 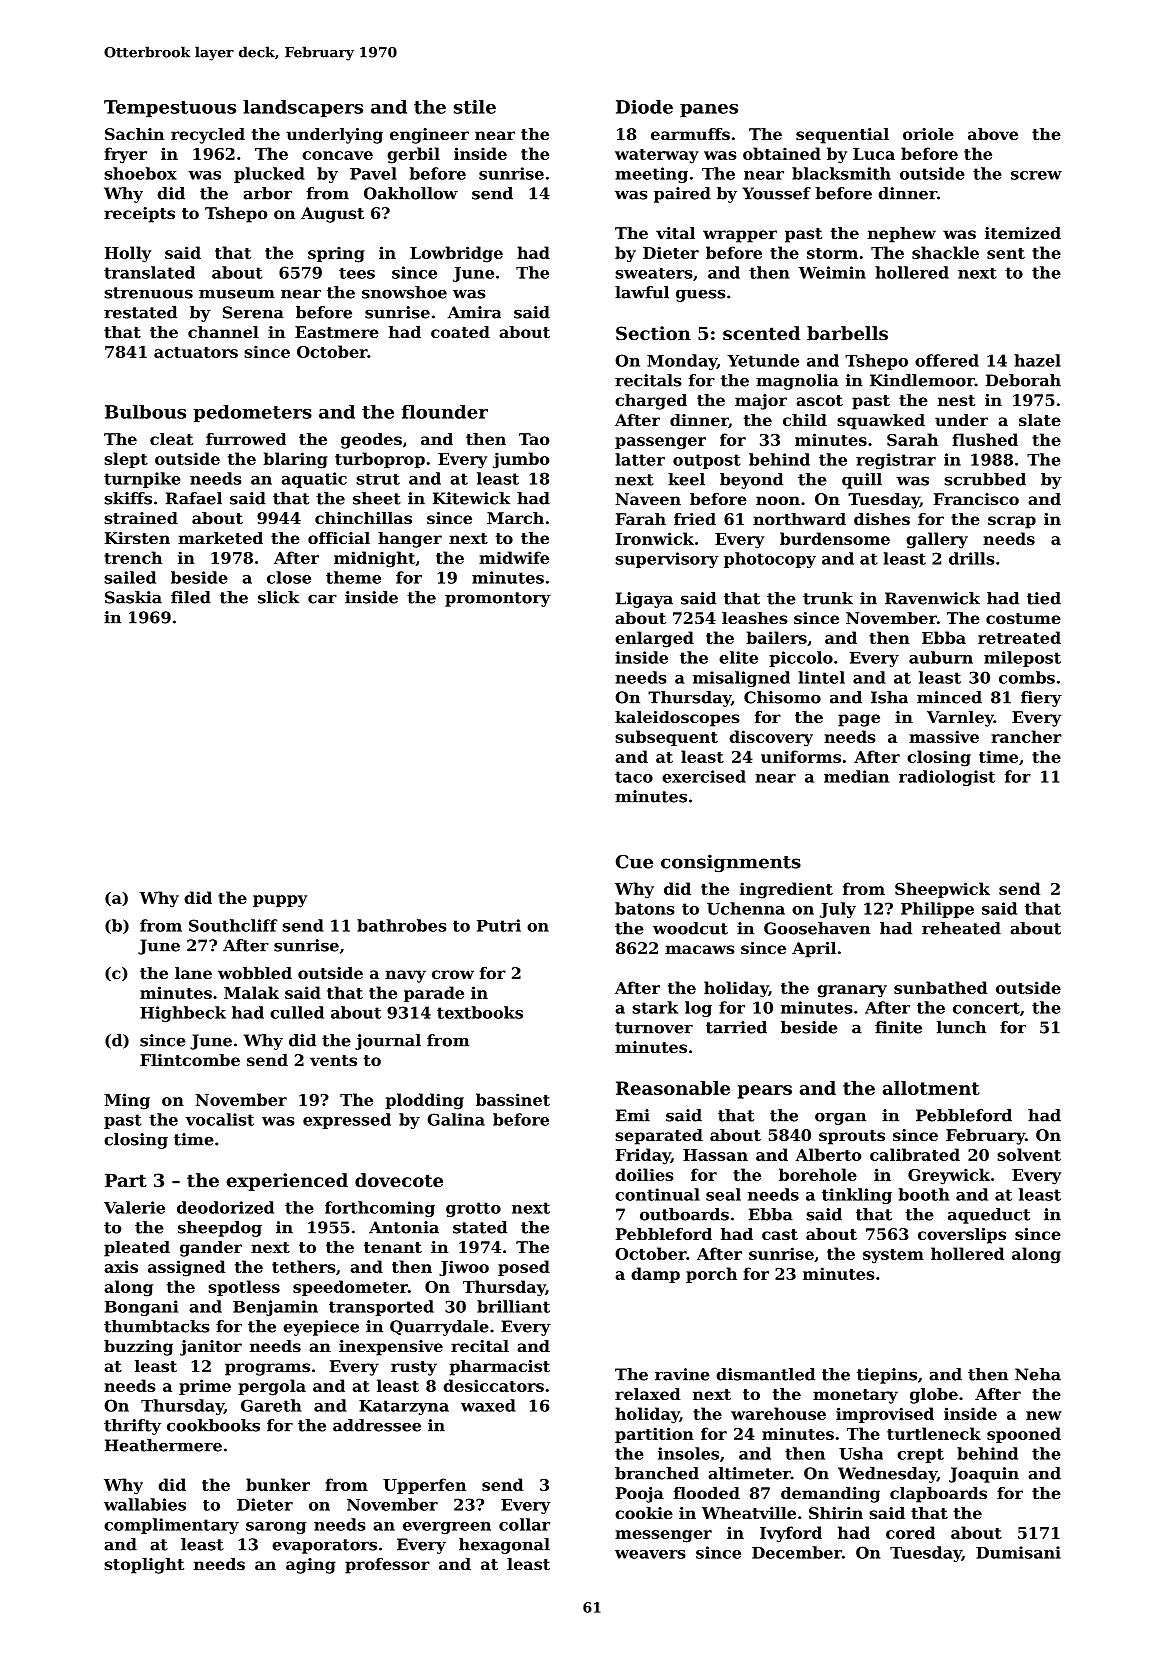 What do you see at coordinates (989, 1216) in the document?
I see `aqueduct` at bounding box center [989, 1216].
